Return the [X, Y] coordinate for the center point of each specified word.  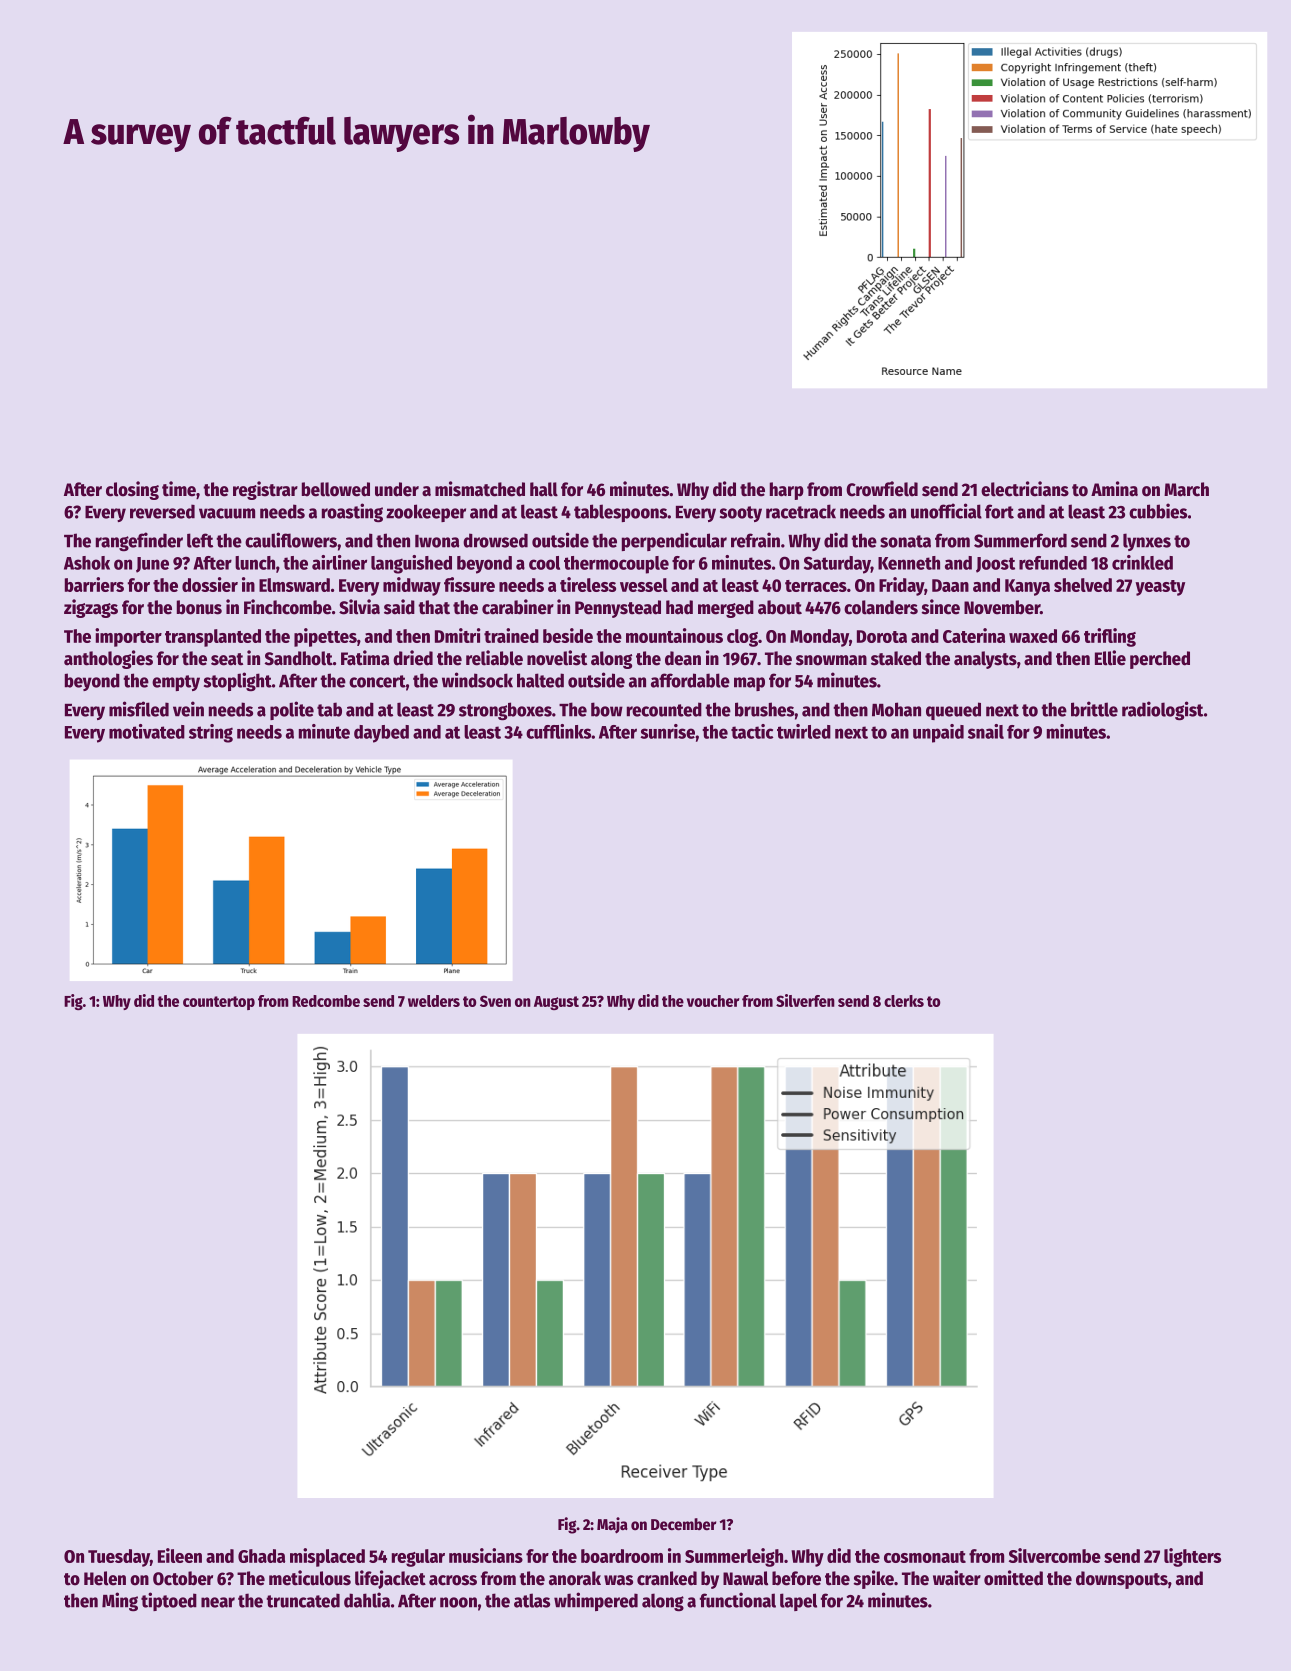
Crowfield [882, 489]
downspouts [1122, 1580]
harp [787, 491]
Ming [120, 1601]
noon [458, 1602]
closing [132, 490]
